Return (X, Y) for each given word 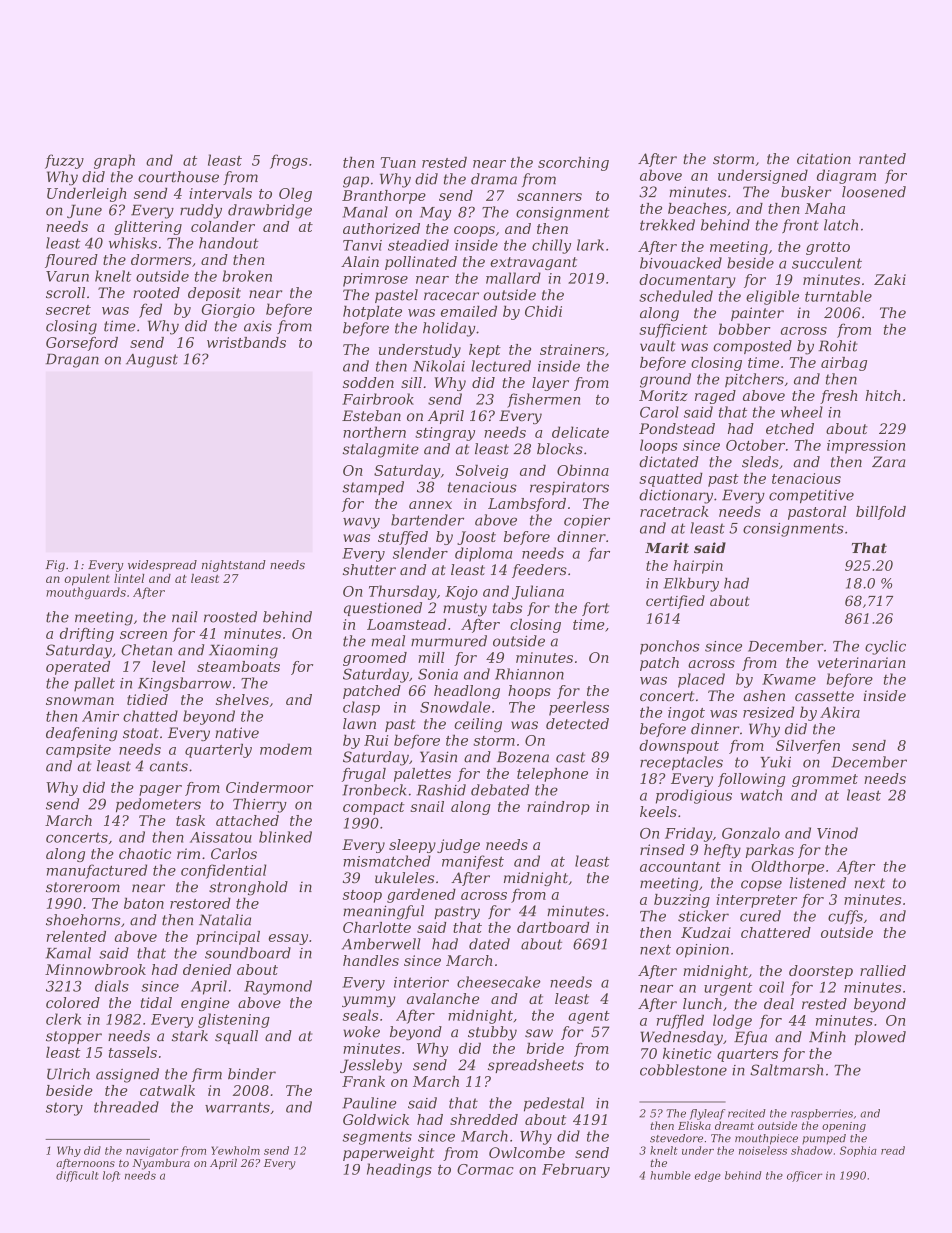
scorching (573, 163)
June (84, 211)
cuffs (845, 917)
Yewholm (235, 1150)
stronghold (248, 888)
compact (374, 808)
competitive (811, 496)
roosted (230, 617)
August (152, 361)
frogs (289, 161)
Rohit (838, 346)
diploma (484, 554)
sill (411, 382)
